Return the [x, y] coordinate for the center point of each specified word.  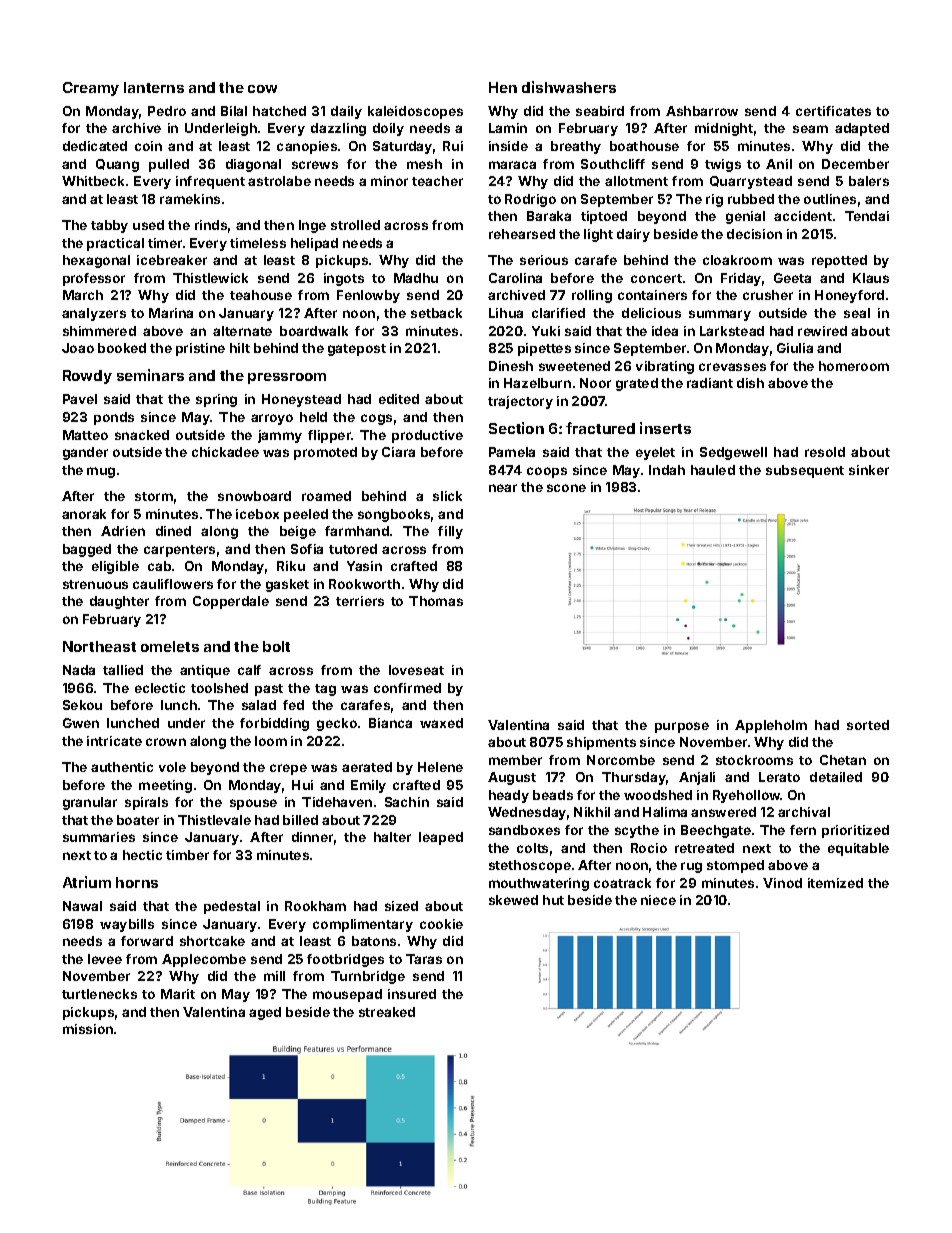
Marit [178, 994]
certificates [833, 111]
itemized [835, 883]
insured [412, 994]
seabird [600, 111]
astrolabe [279, 181]
